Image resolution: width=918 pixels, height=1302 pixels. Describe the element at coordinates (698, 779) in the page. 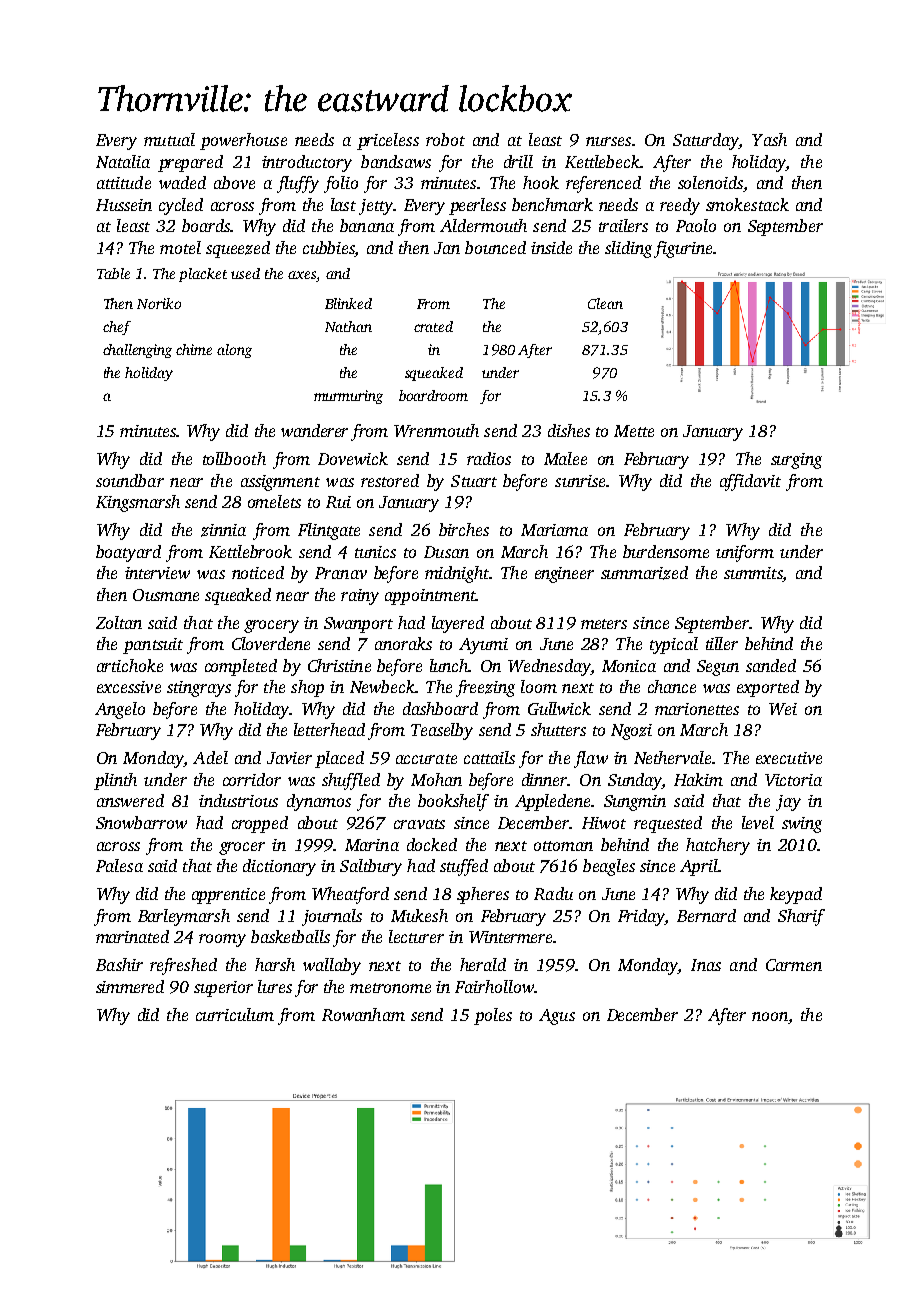

I see `Hakim` at that location.
